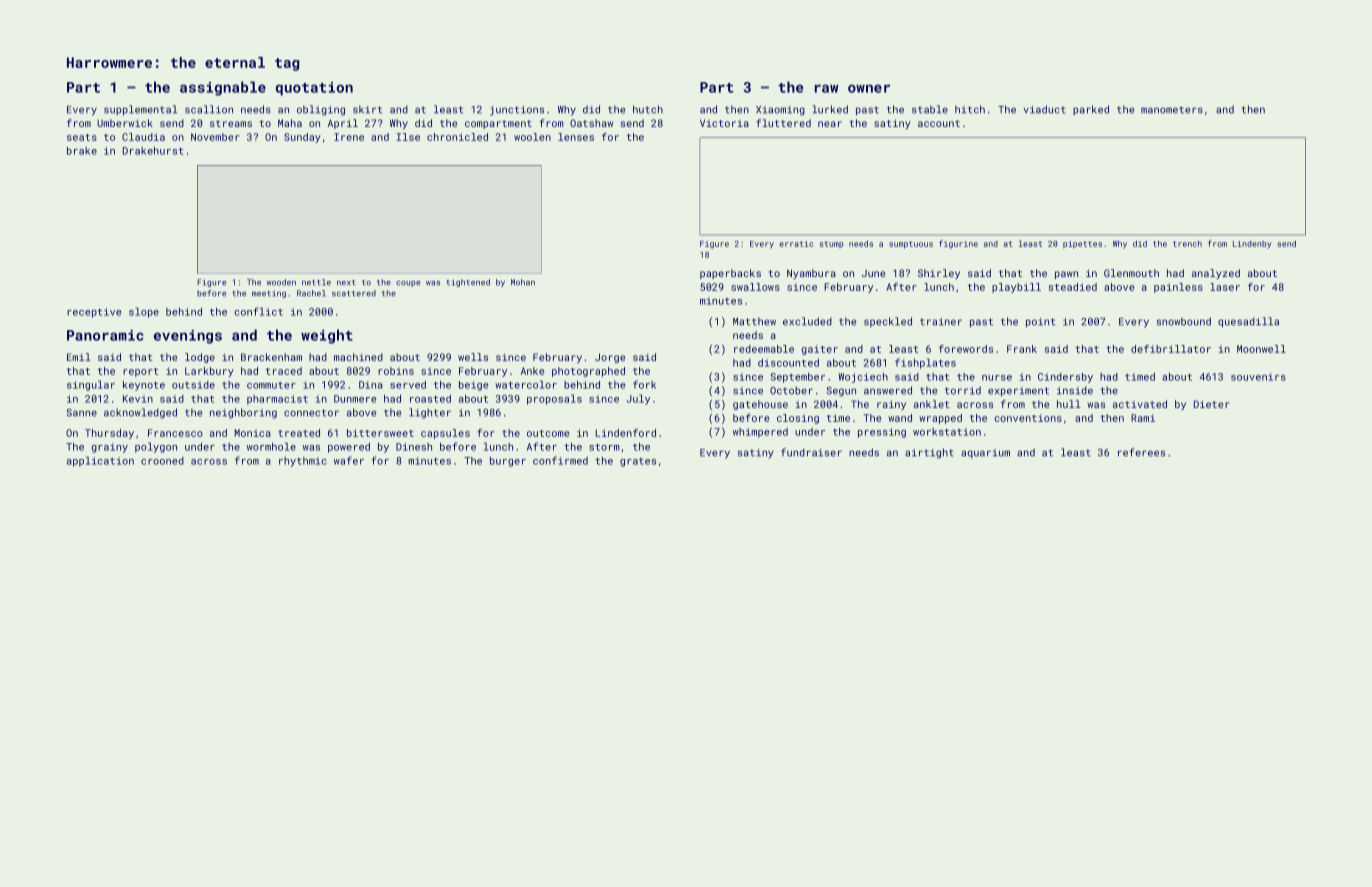 Image resolution: width=1372 pixels, height=887 pixels. Describe the element at coordinates (153, 151) in the screenshot. I see `Drakehurst` at that location.
